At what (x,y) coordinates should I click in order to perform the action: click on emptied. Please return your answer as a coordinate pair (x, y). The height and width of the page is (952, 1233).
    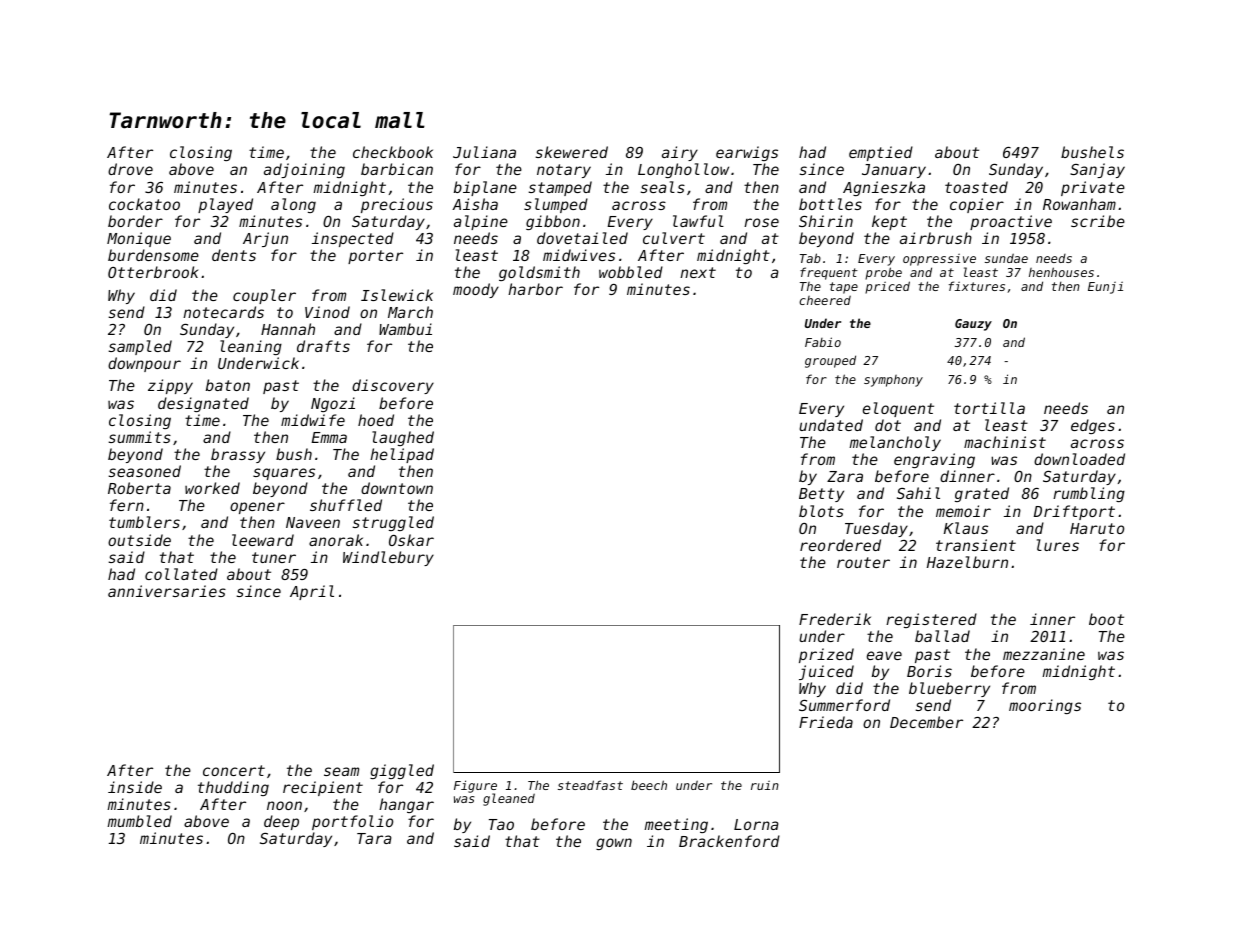
    Looking at the image, I should click on (881, 153).
